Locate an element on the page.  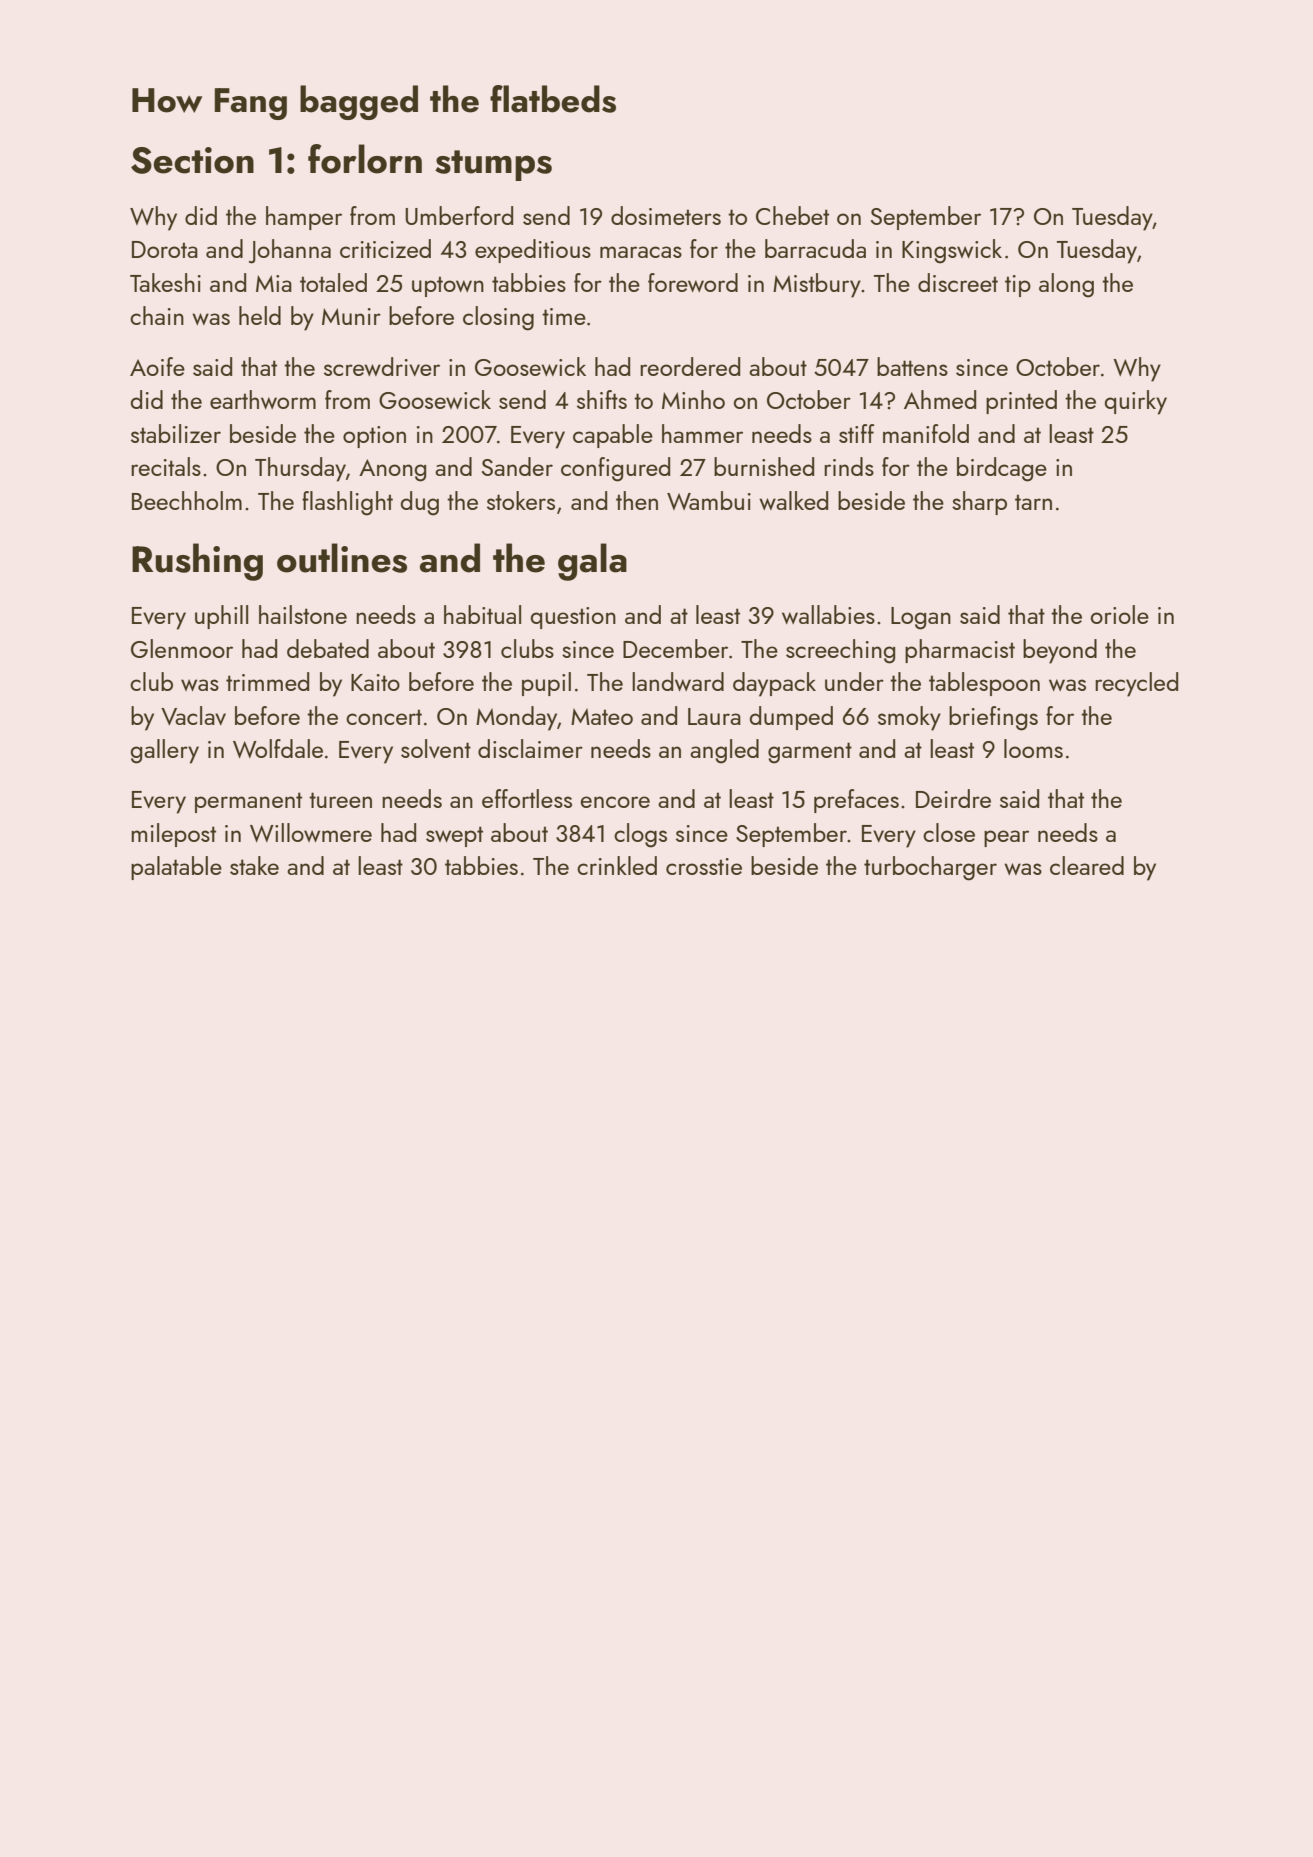
outlines is located at coordinates (342, 558).
